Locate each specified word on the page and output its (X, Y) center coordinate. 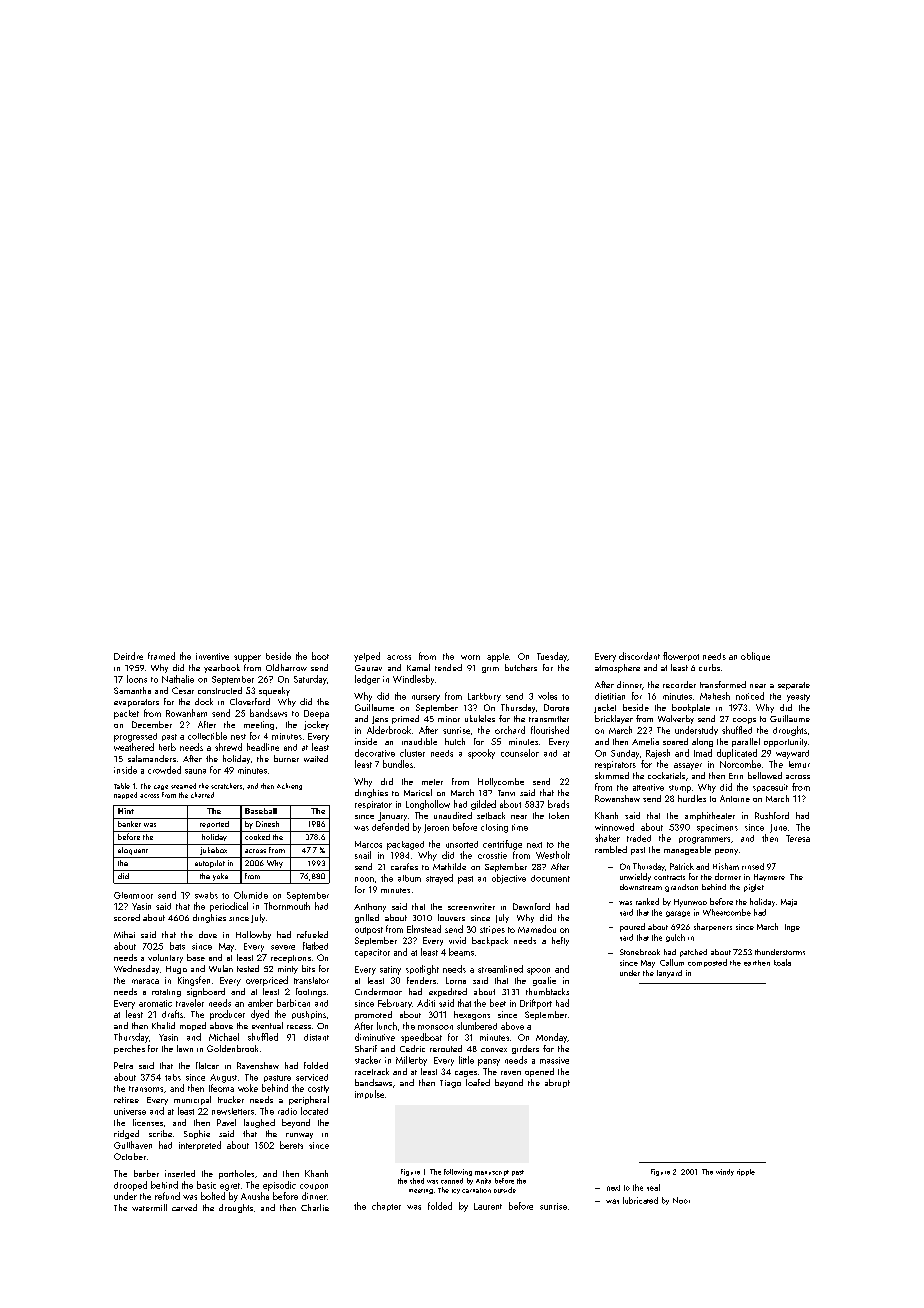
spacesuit (770, 788)
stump (680, 789)
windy (725, 1172)
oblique (755, 656)
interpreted (200, 1145)
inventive (212, 656)
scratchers (226, 786)
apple (498, 657)
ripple (746, 1172)
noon (364, 879)
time (520, 827)
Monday (551, 1038)
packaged (405, 845)
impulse (369, 1094)
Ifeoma (221, 1088)
